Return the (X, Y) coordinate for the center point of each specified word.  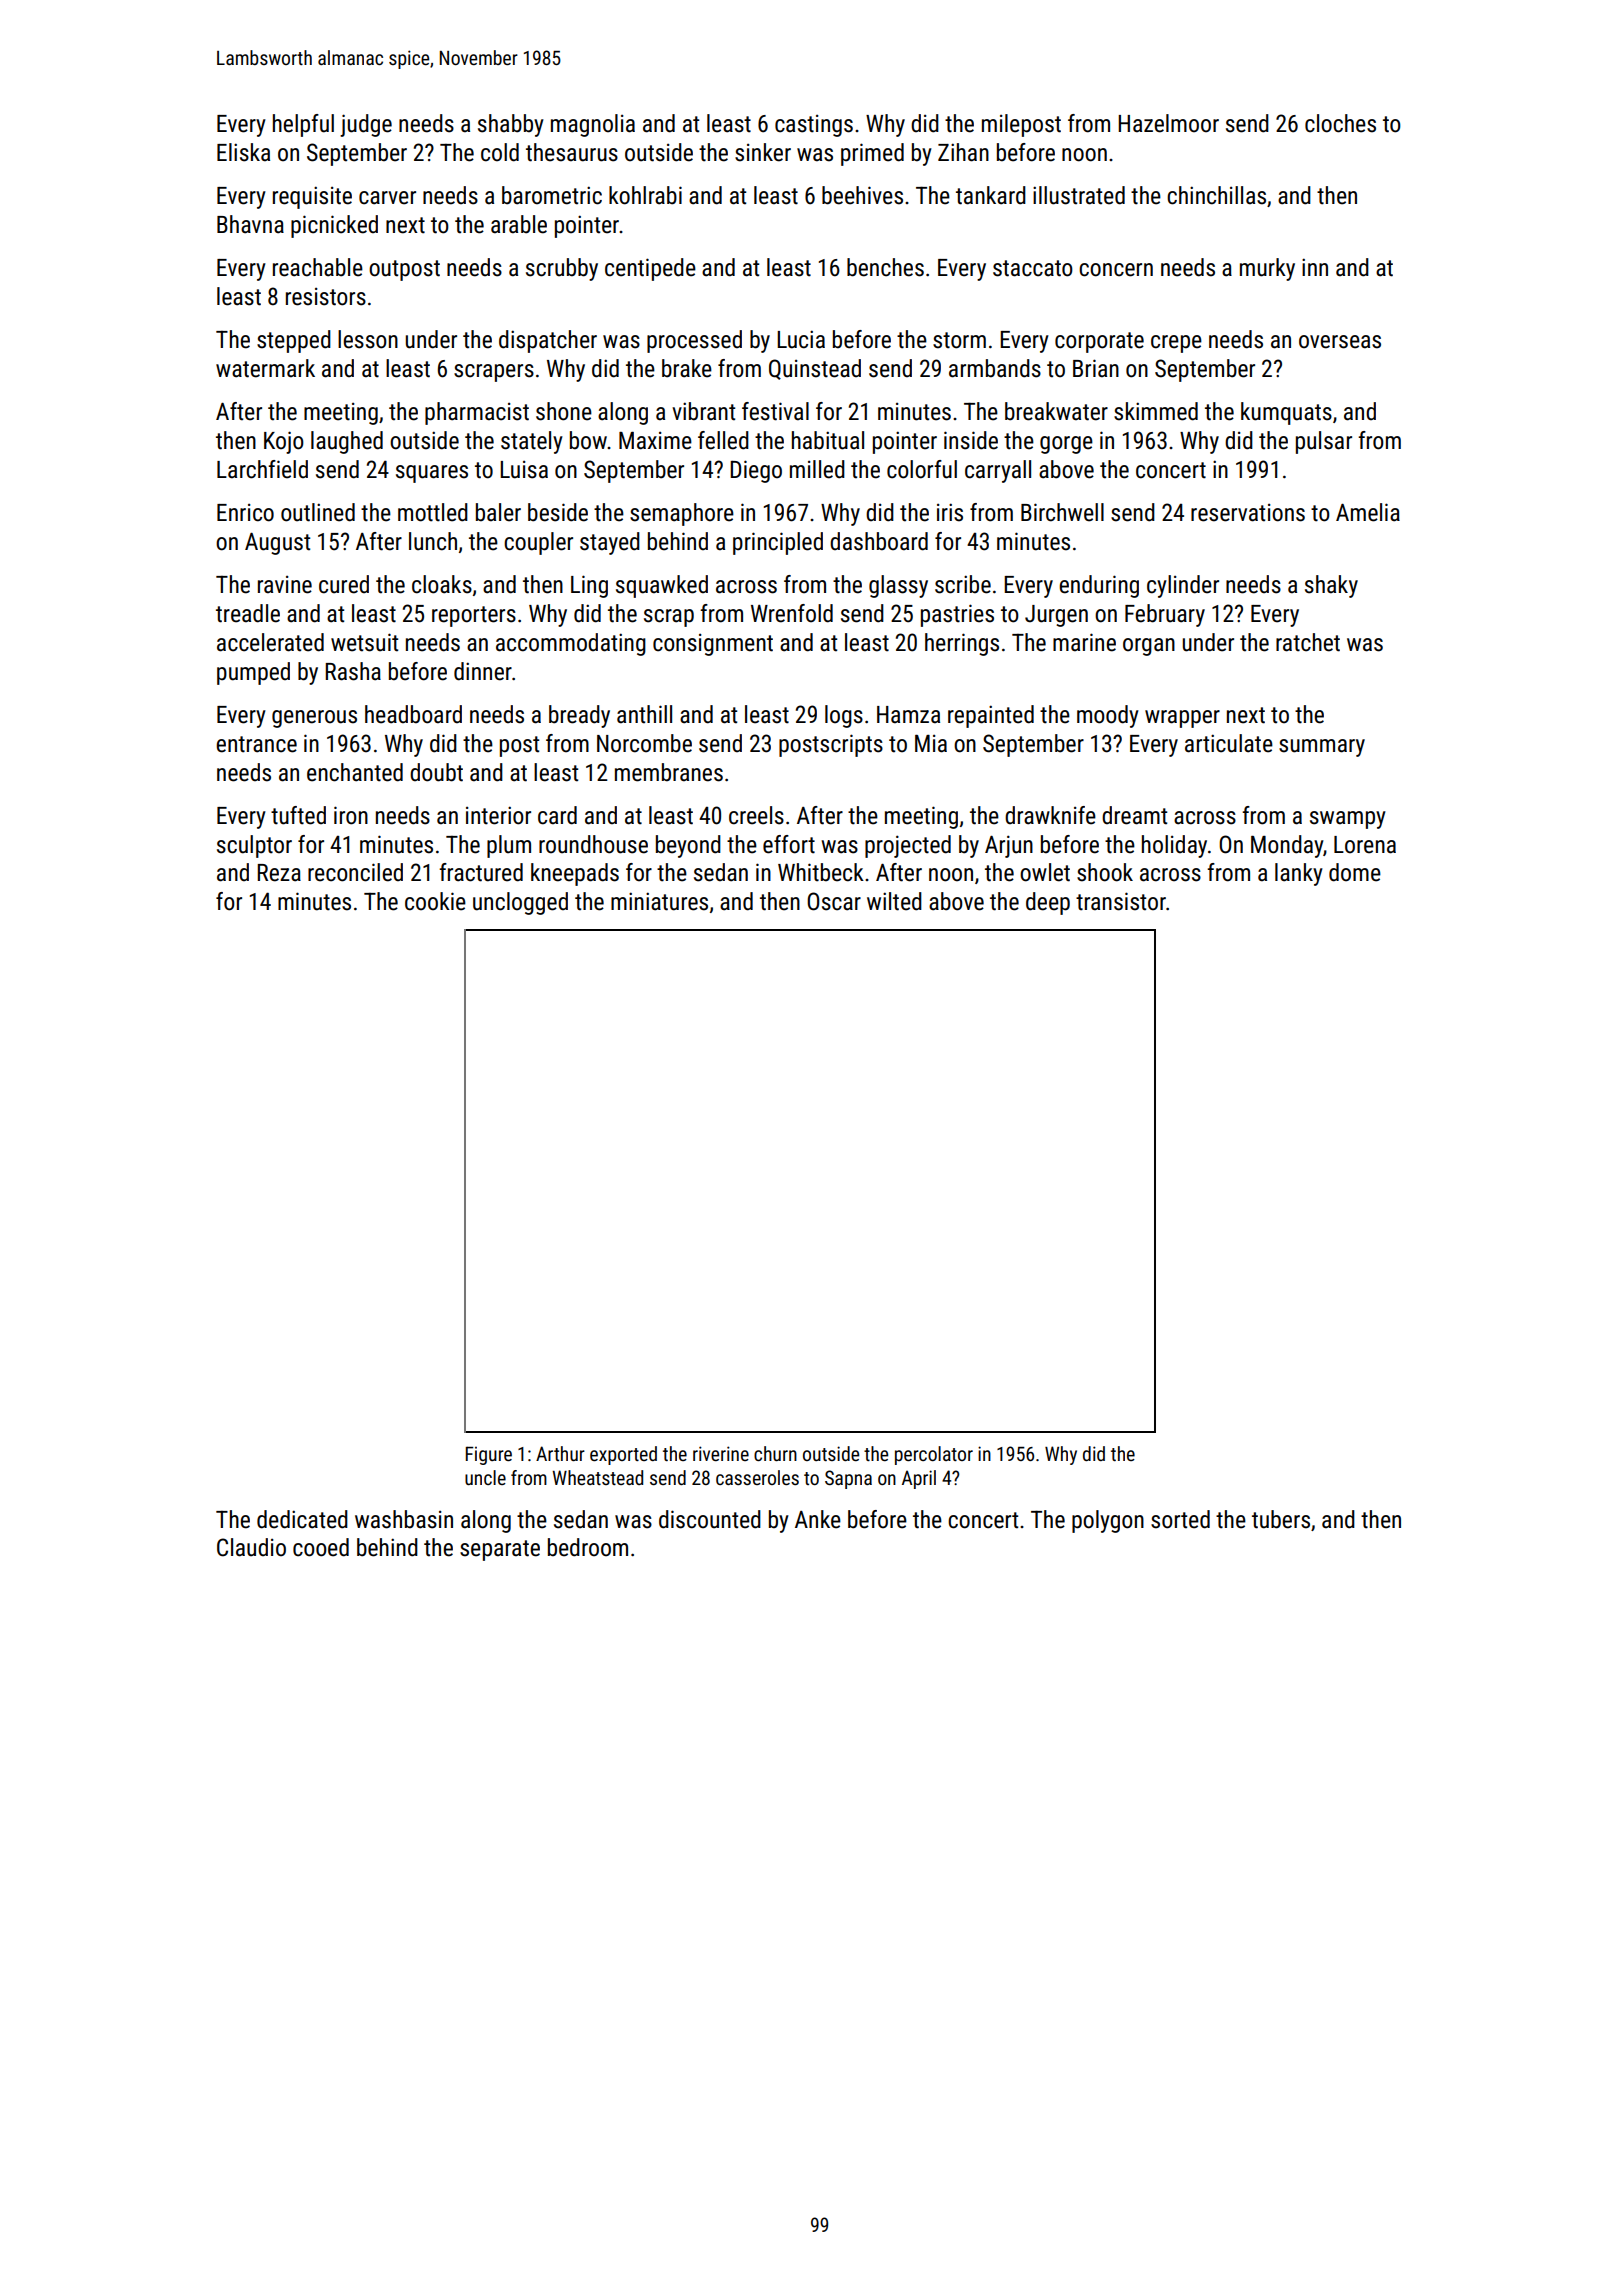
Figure (489, 1455)
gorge (1066, 445)
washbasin (404, 1519)
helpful (303, 125)
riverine (721, 1453)
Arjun (1009, 846)
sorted (1180, 1519)
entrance (256, 744)
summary (1322, 748)
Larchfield (262, 469)
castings (814, 126)
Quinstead (815, 369)
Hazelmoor (1168, 123)
